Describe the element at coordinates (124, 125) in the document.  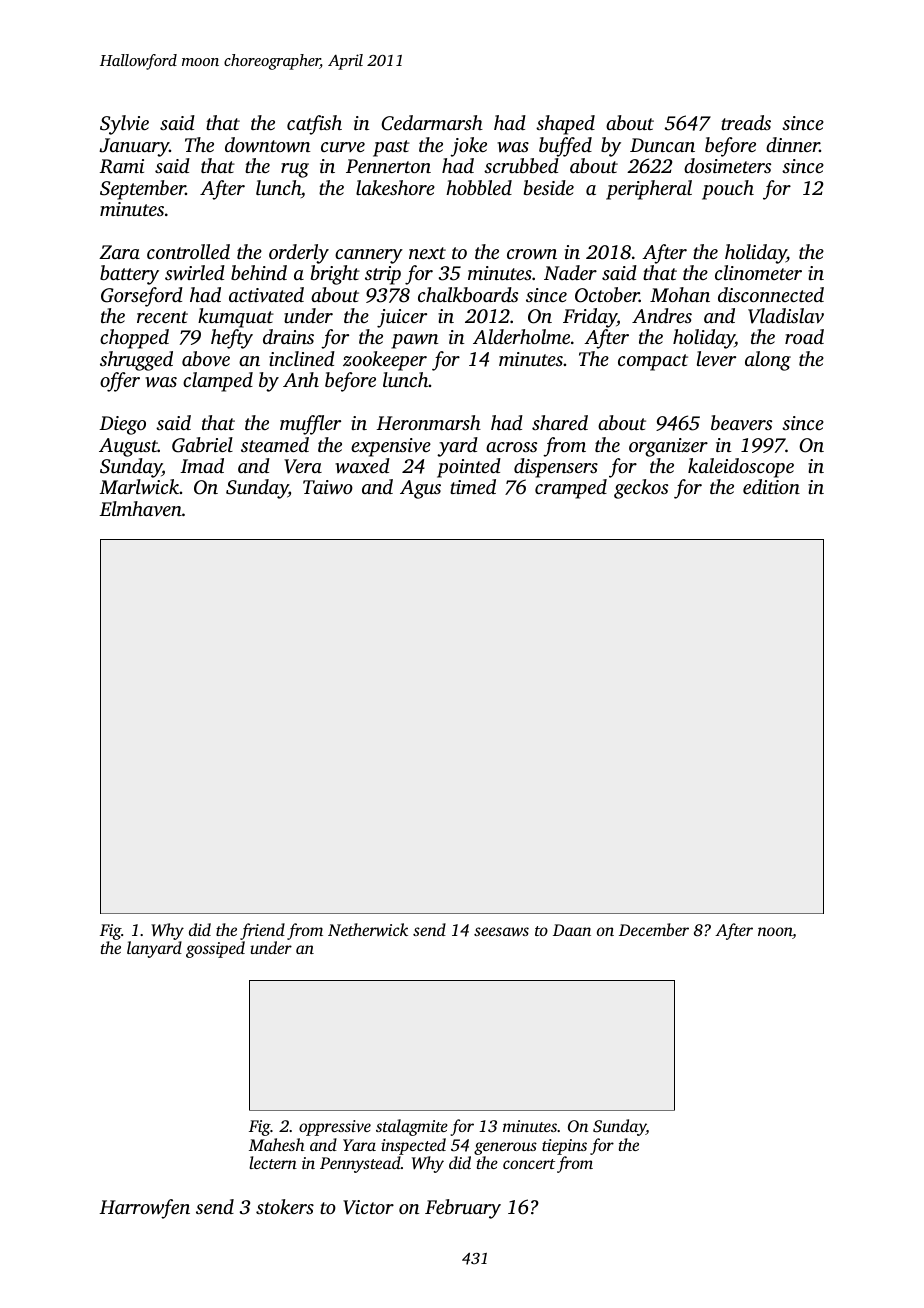
I see `Sylvie` at that location.
